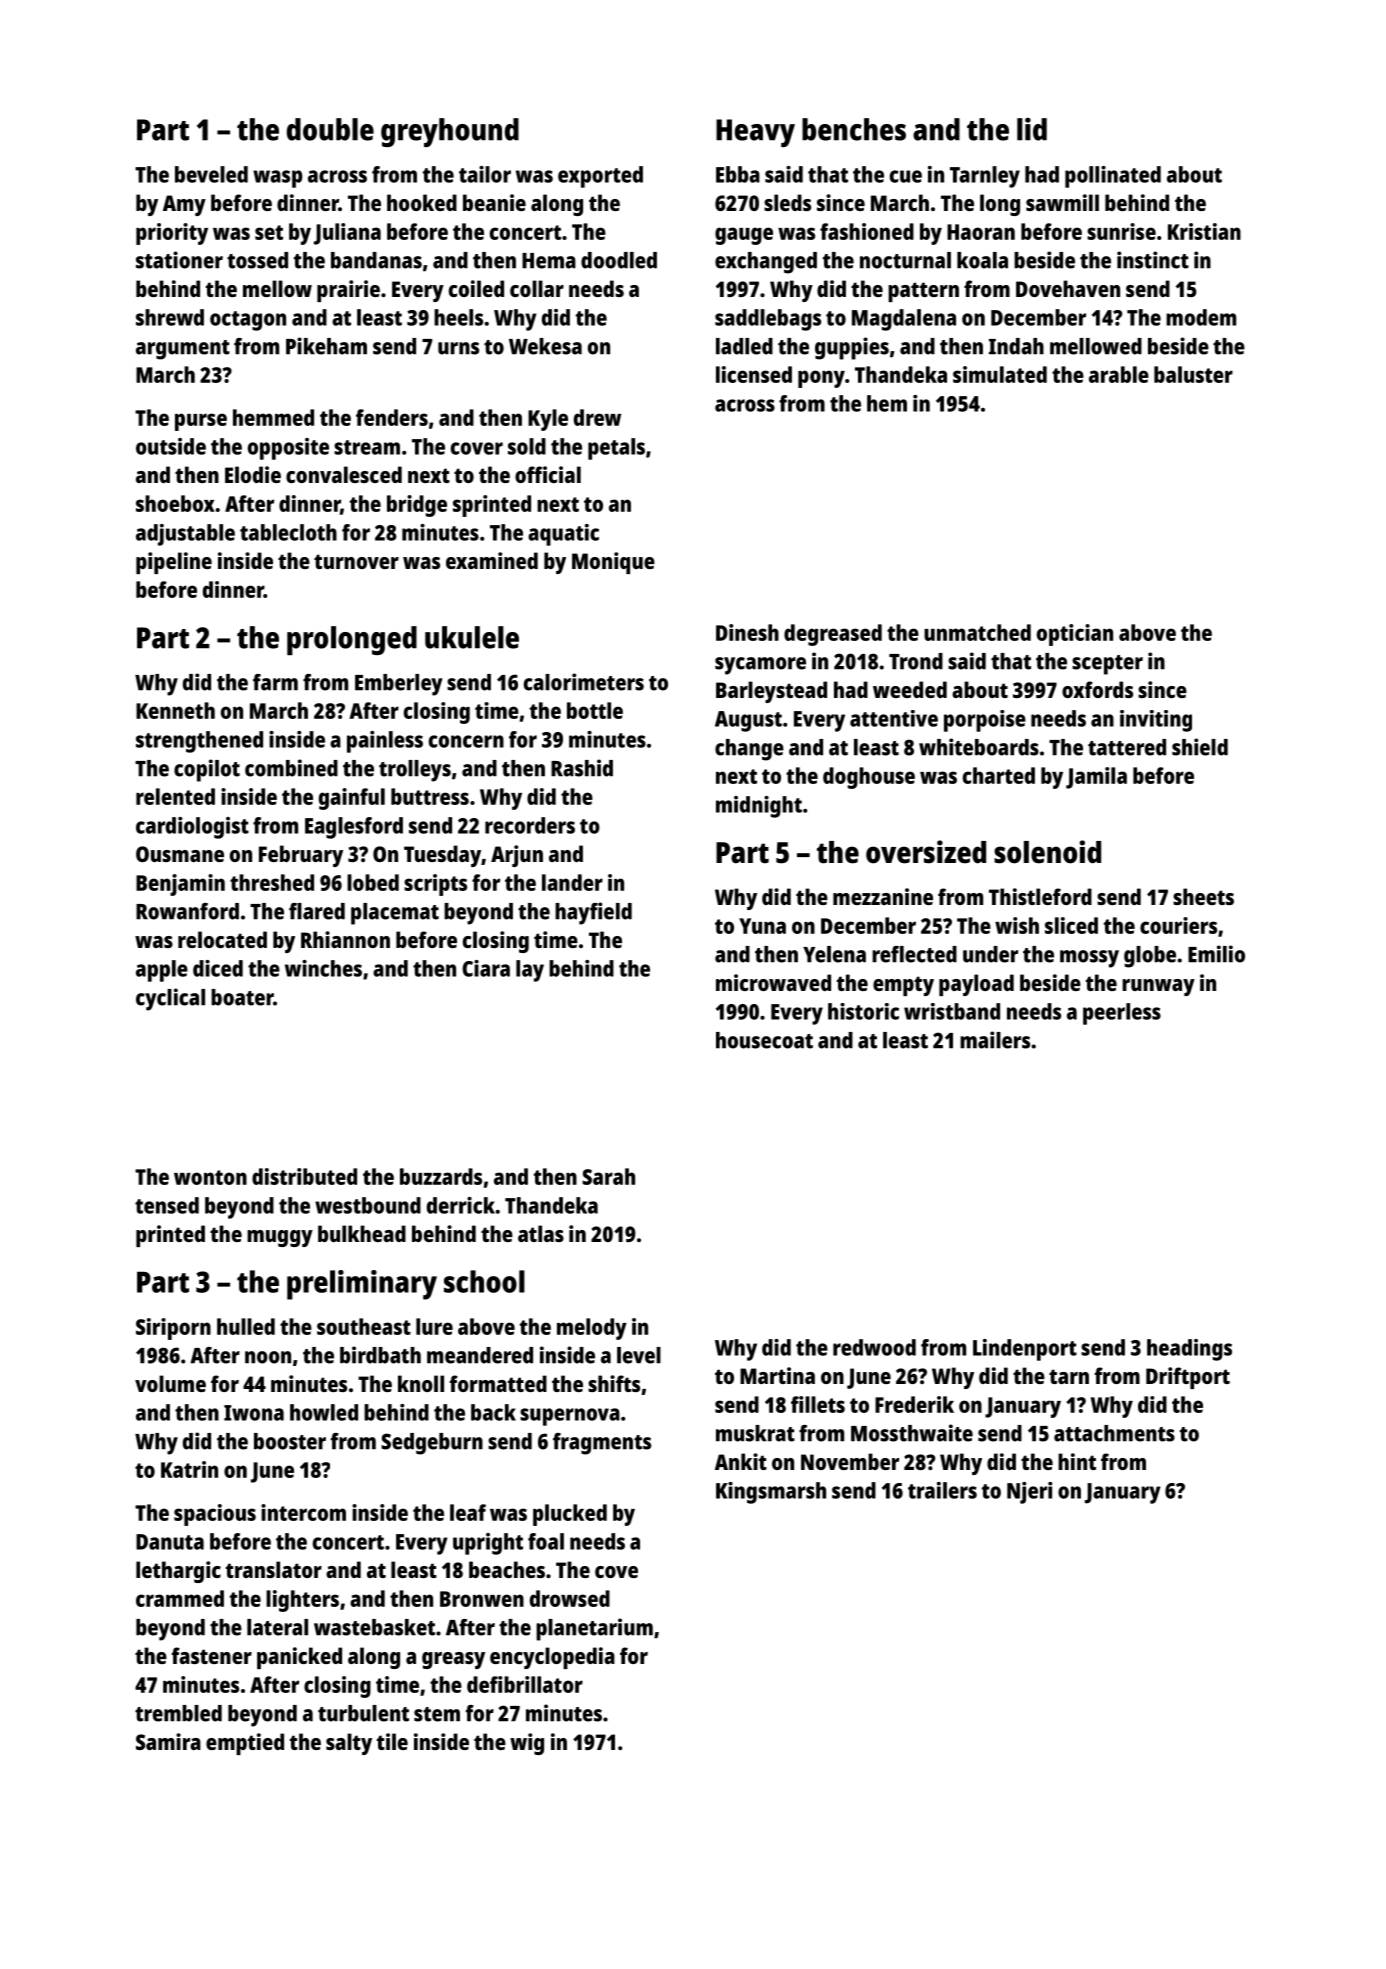  What do you see at coordinates (348, 291) in the screenshot?
I see `prairie` at bounding box center [348, 291].
